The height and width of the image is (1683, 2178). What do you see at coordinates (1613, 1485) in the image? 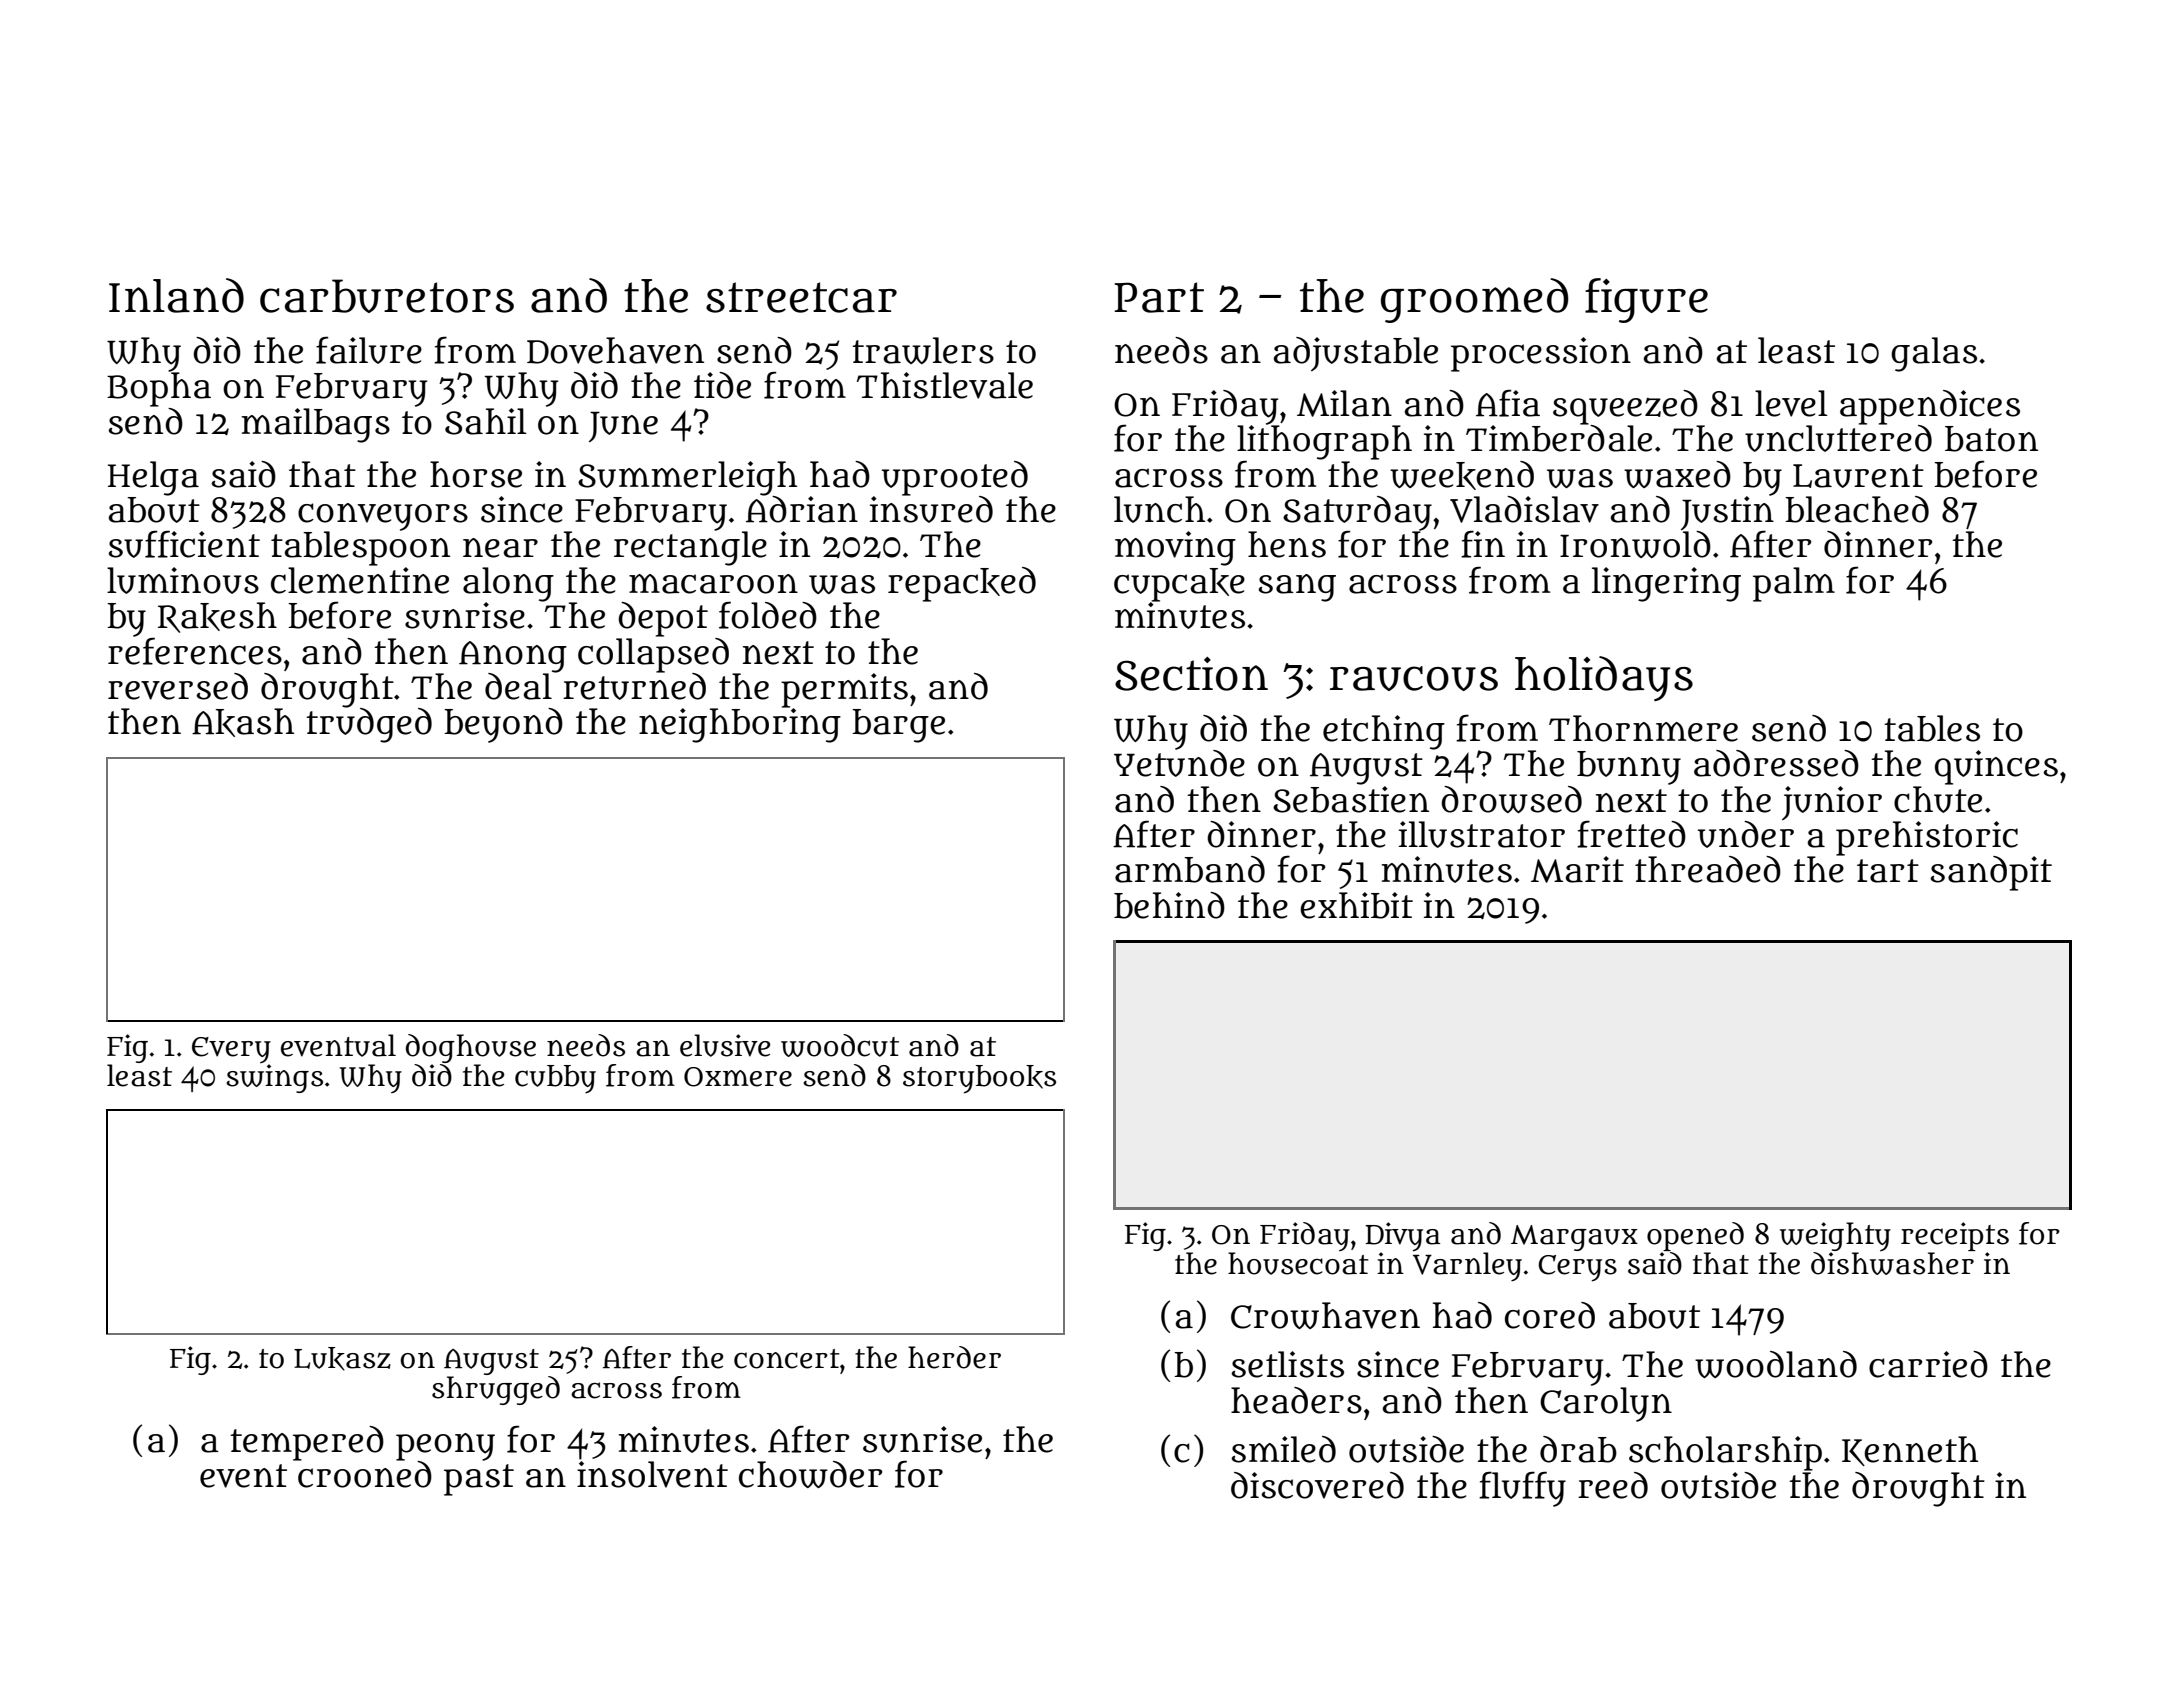
I see `reed` at bounding box center [1613, 1485].
